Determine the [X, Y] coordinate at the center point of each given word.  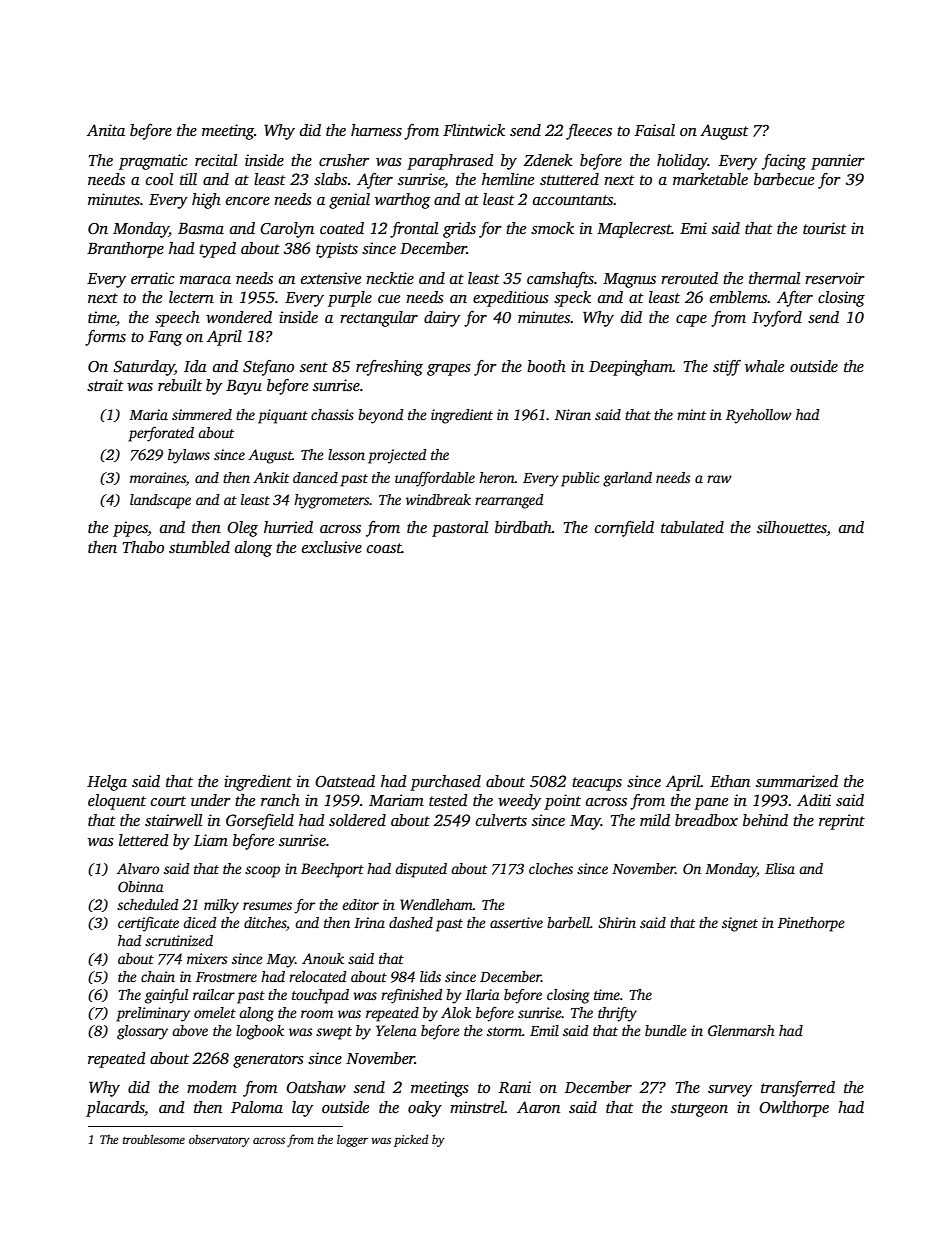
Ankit [271, 477]
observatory [219, 1140]
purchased [445, 783]
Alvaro [138, 868]
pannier [838, 162]
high [206, 201]
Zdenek [548, 160]
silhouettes [792, 528]
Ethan [730, 781]
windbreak [438, 499]
